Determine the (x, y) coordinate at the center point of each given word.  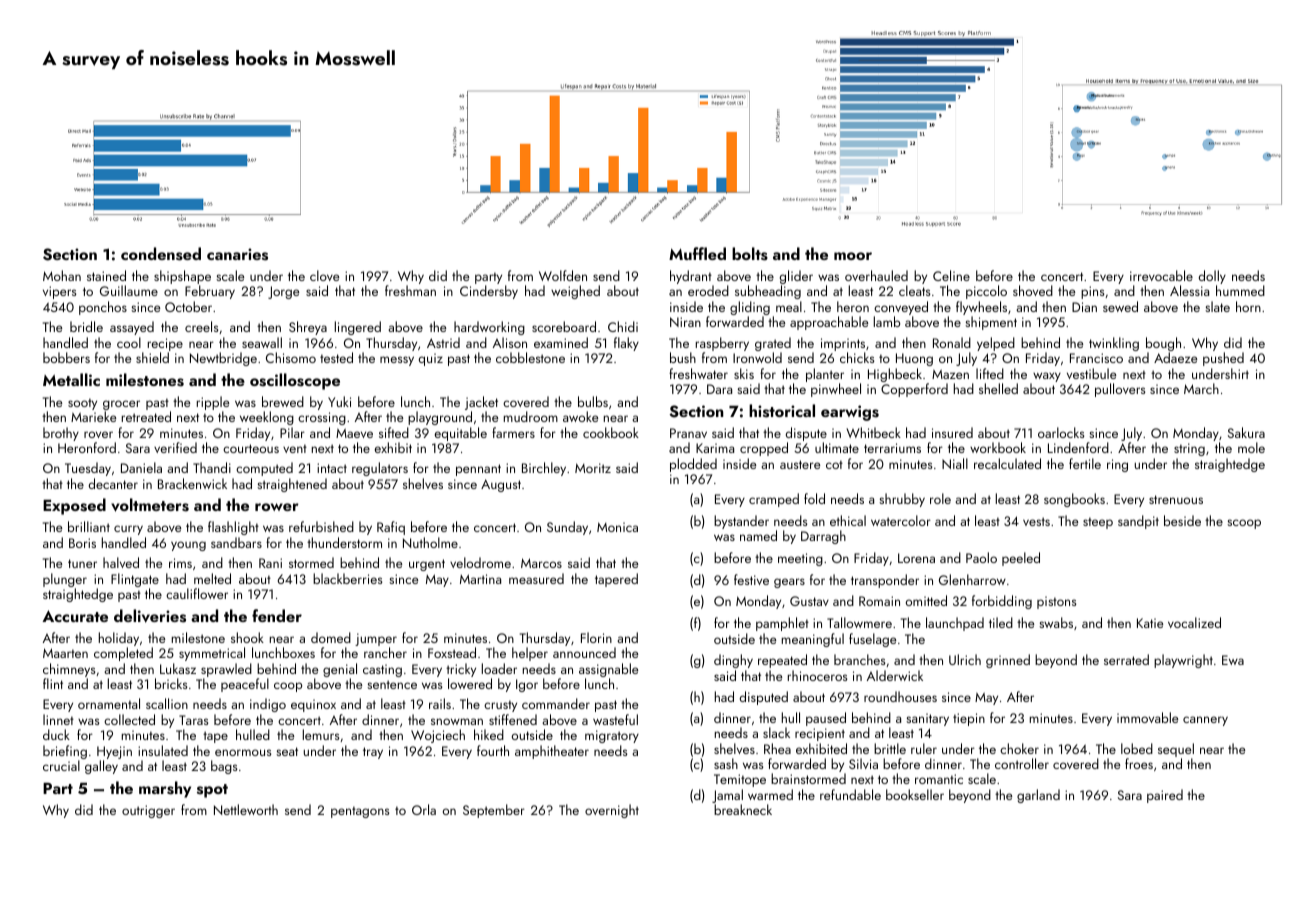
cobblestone (530, 357)
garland (1038, 796)
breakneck (743, 809)
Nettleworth (246, 809)
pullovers (1120, 390)
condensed (161, 254)
